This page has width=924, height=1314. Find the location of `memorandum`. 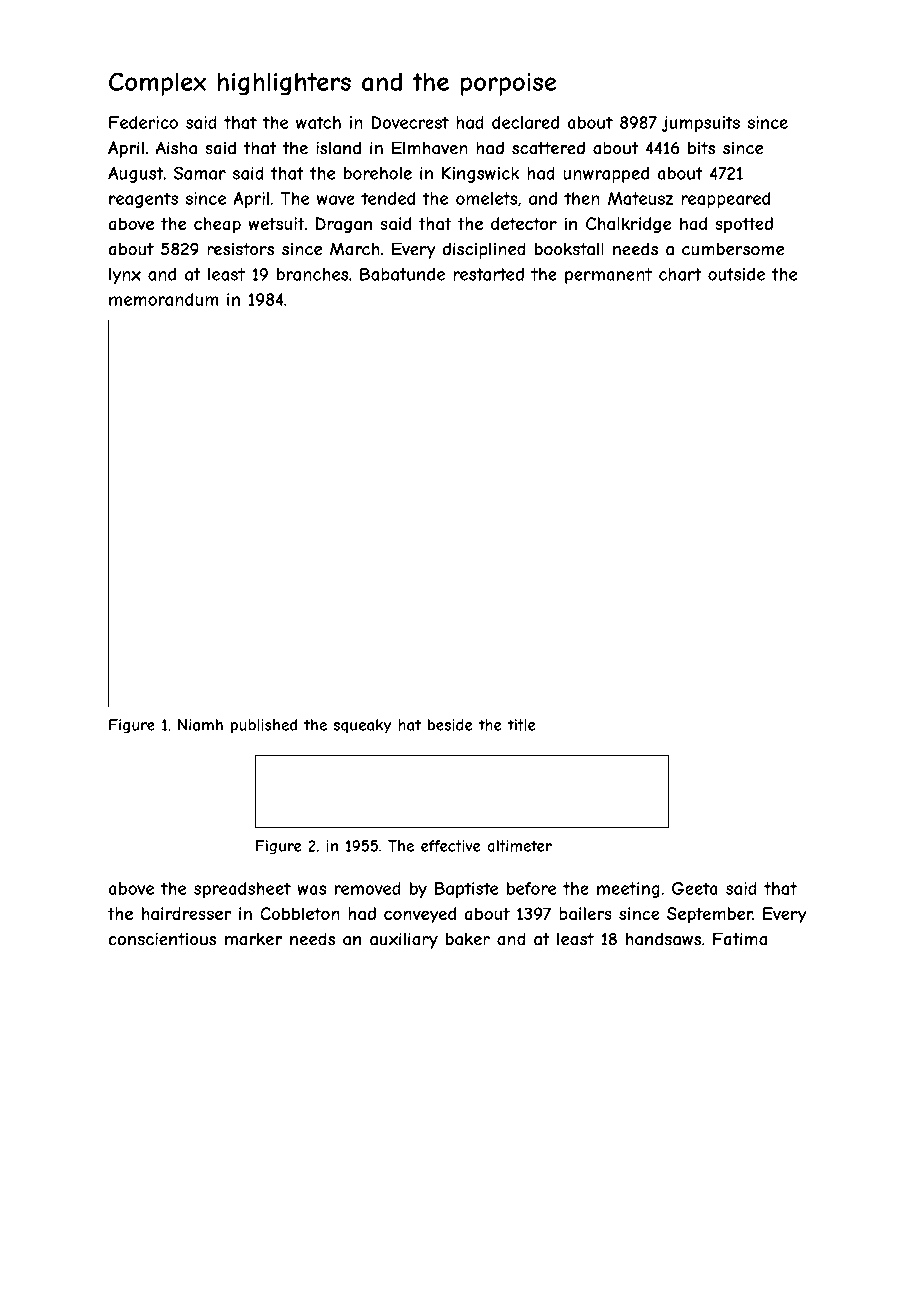

memorandum is located at coordinates (163, 299).
